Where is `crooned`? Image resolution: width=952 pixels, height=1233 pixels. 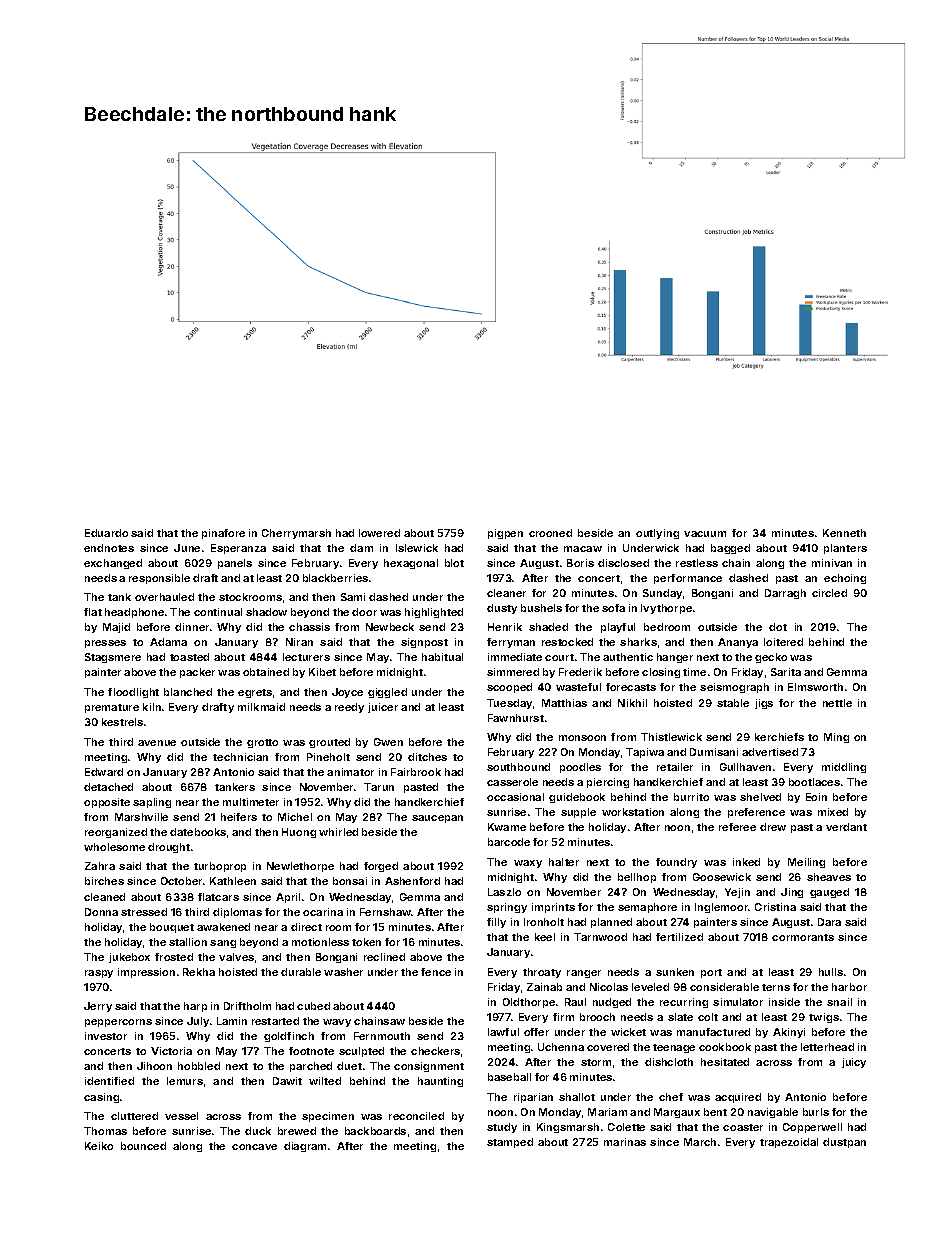
crooned is located at coordinates (550, 533).
